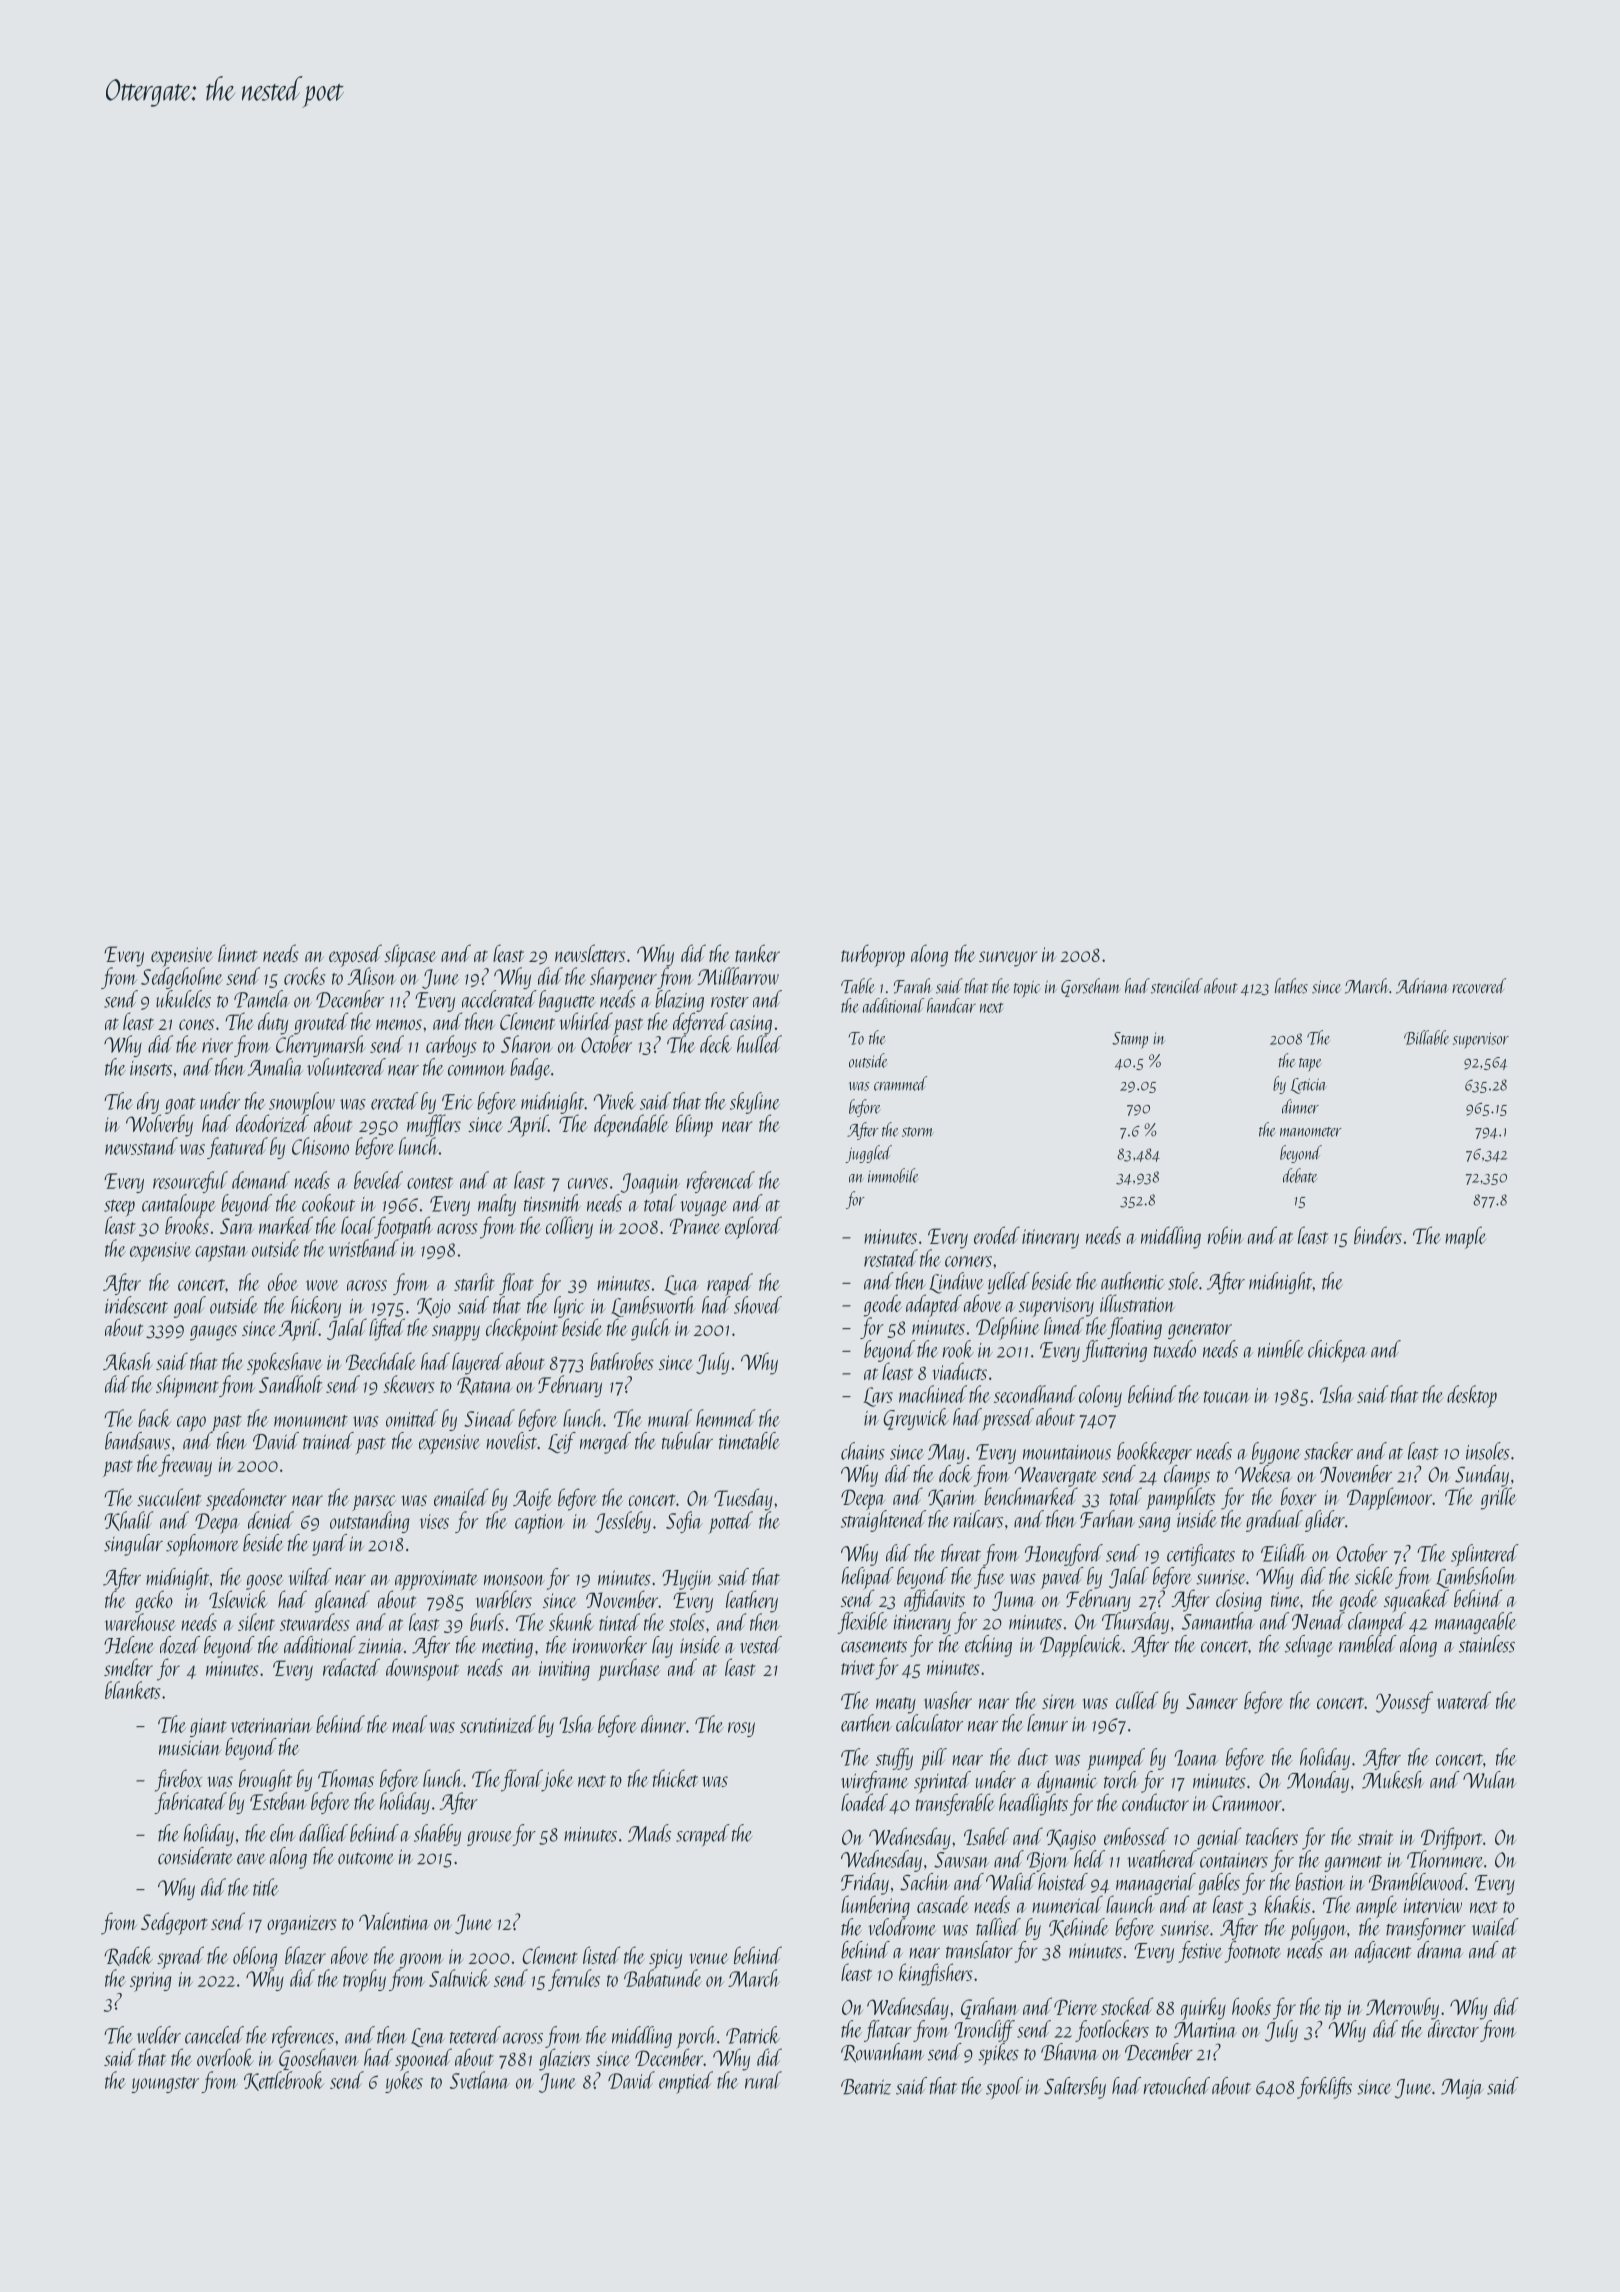 This screenshot has height=2292, width=1620. What do you see at coordinates (1479, 986) in the screenshot?
I see `recovered` at bounding box center [1479, 986].
